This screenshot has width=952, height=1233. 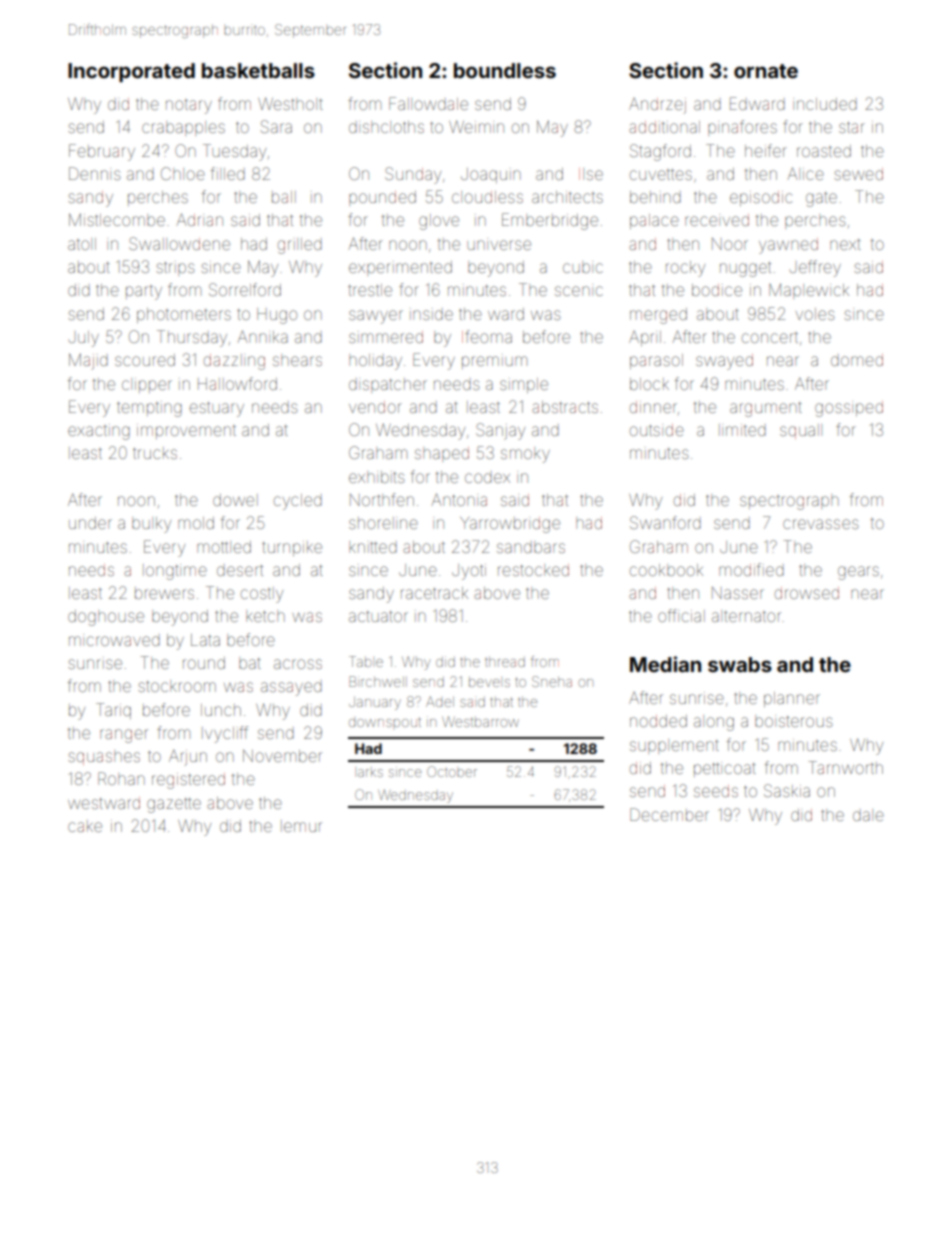 What do you see at coordinates (131, 72) in the screenshot?
I see `Incorporated` at bounding box center [131, 72].
